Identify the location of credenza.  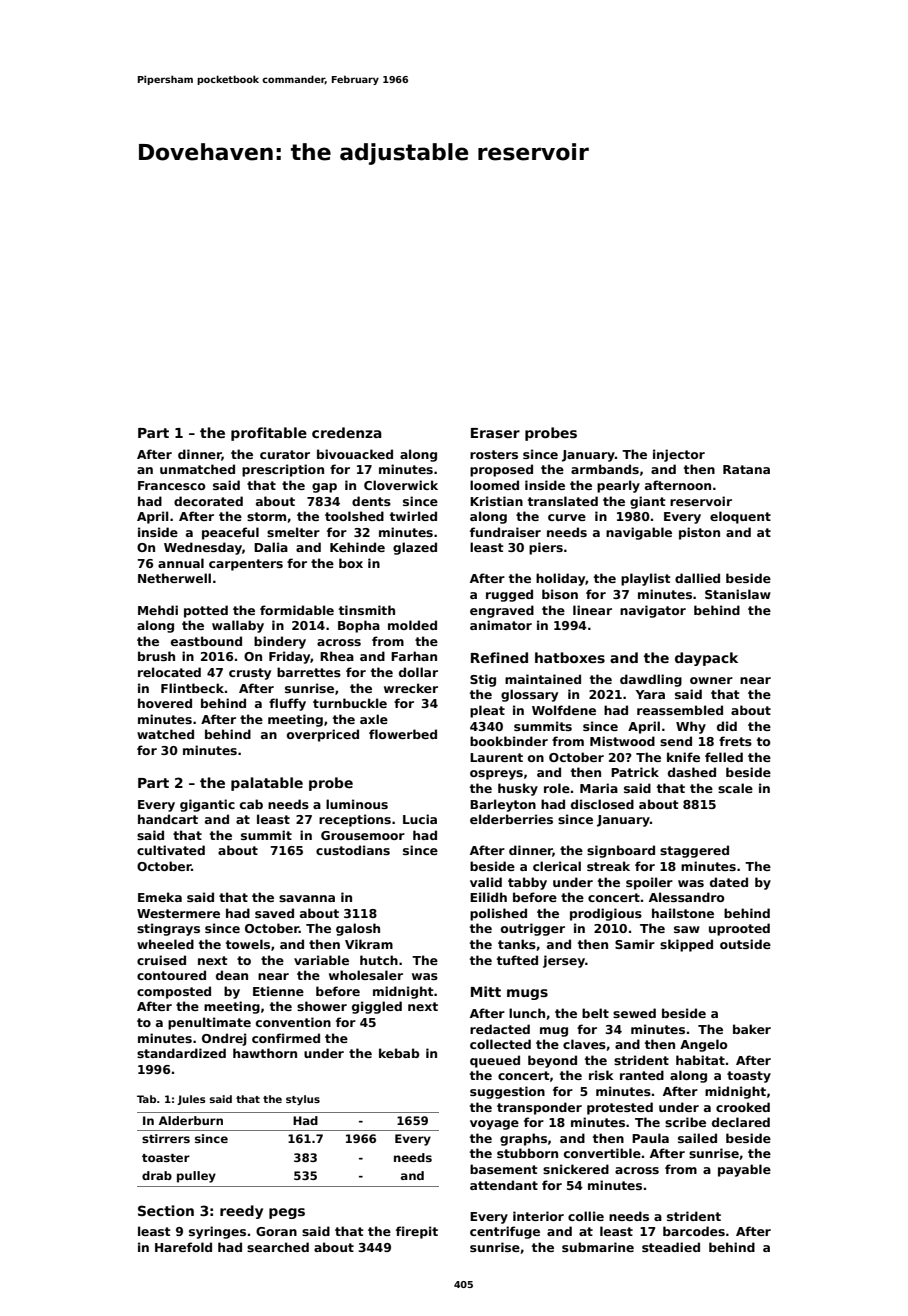
(347, 432).
